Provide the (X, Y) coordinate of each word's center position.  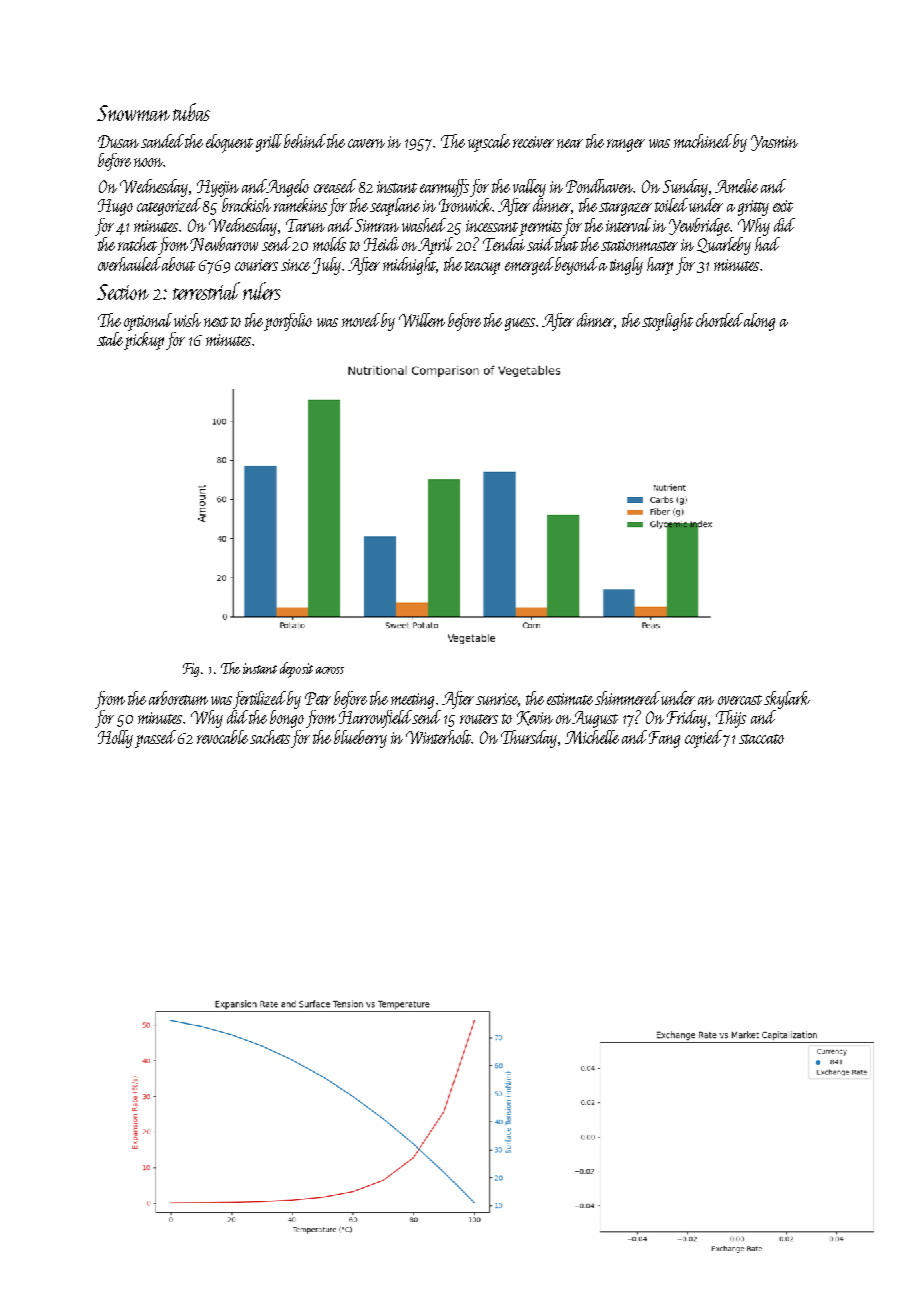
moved (361, 320)
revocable (222, 737)
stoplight (667, 322)
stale (110, 339)
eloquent (229, 143)
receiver (533, 142)
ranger (626, 145)
